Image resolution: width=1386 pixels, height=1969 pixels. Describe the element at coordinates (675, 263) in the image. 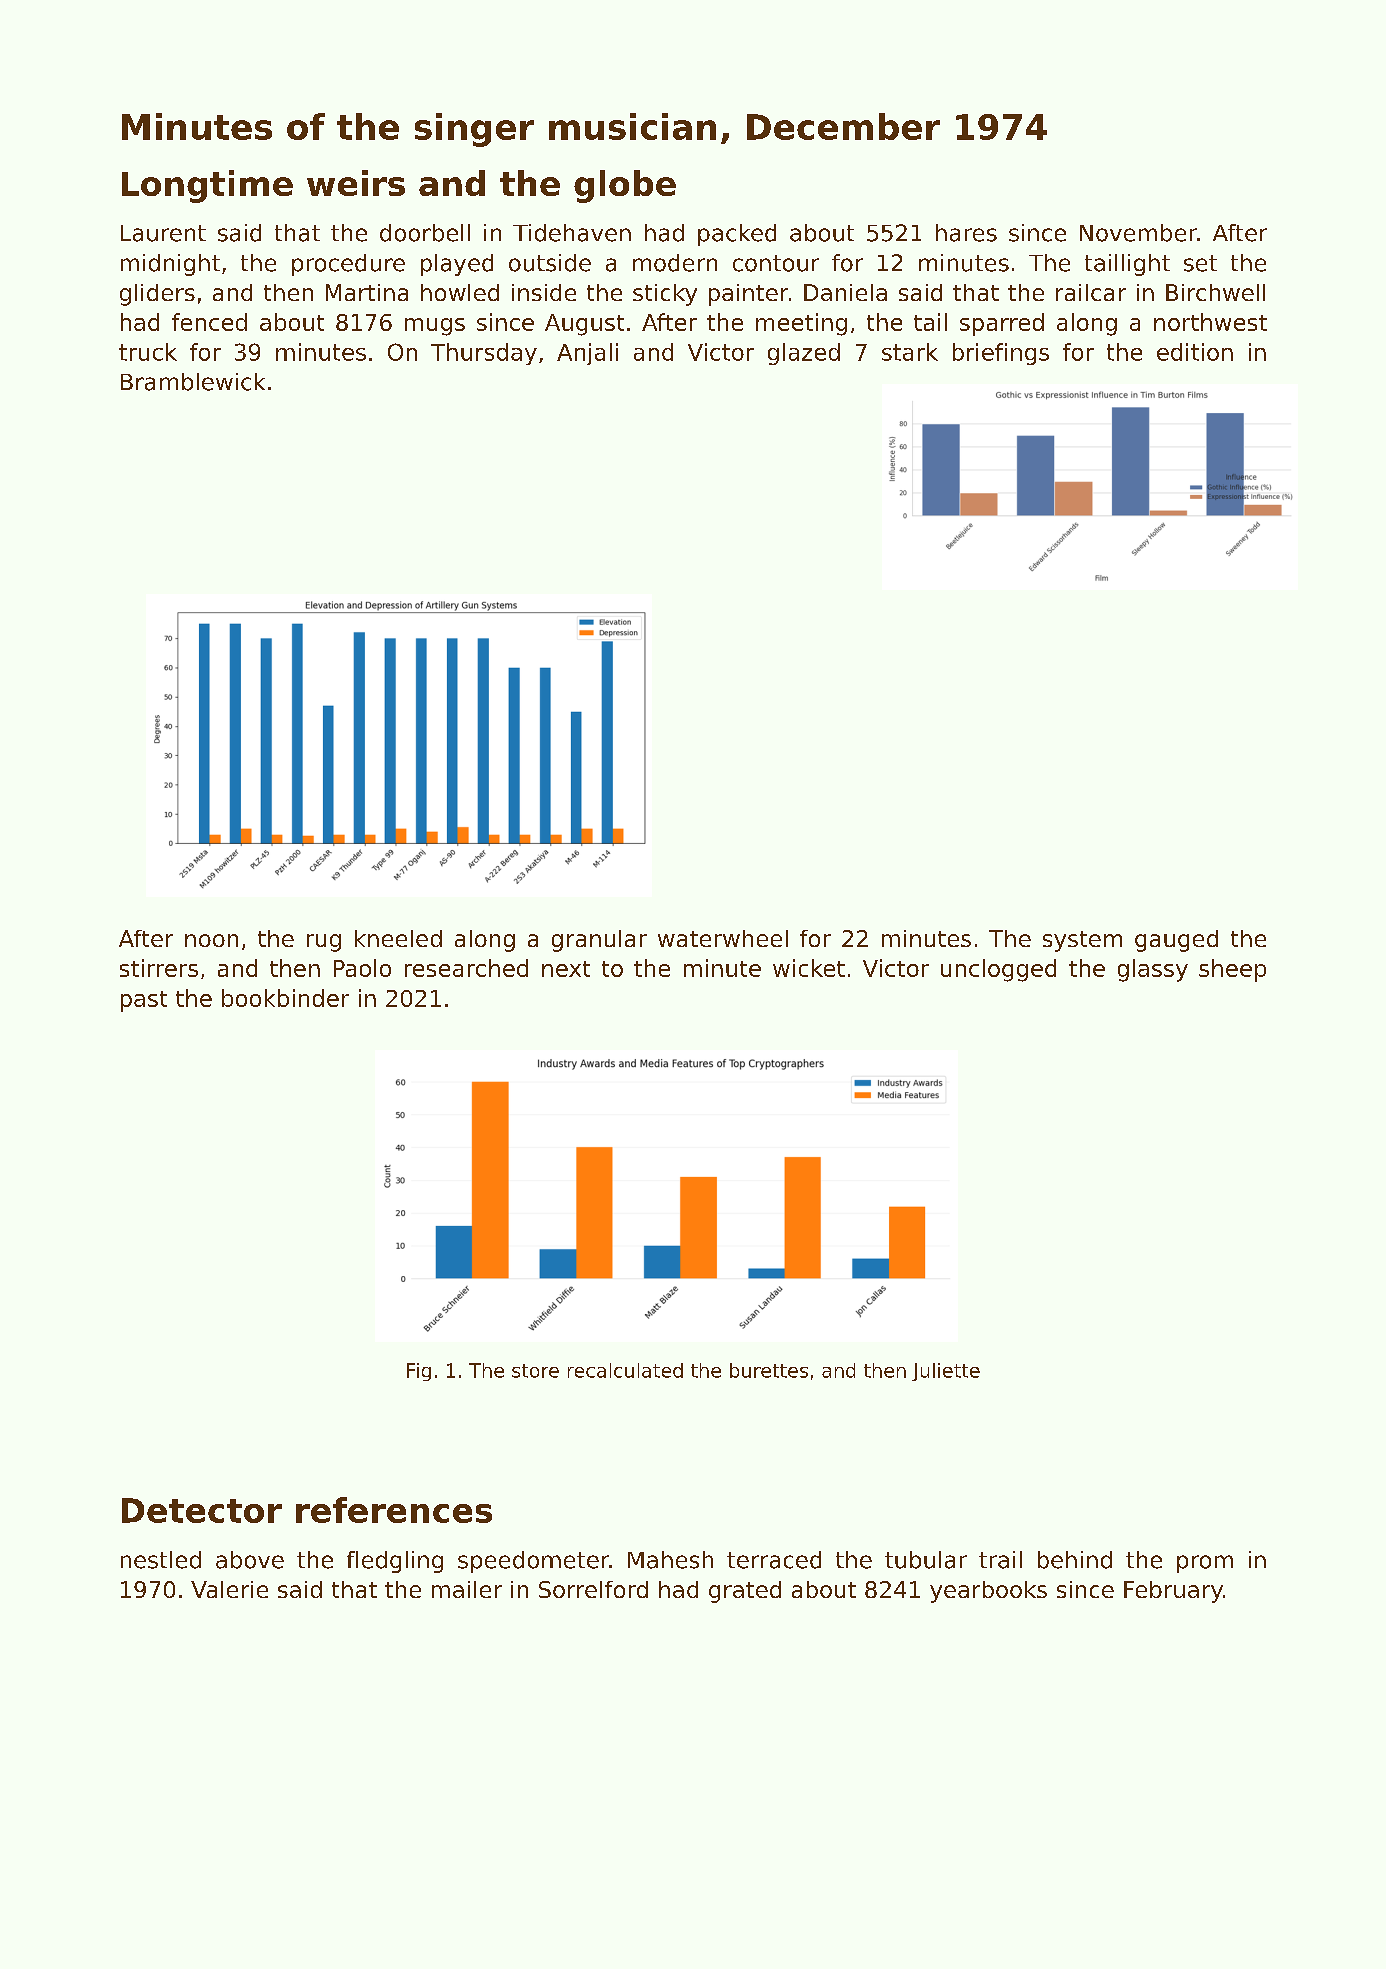

I see `modern` at that location.
